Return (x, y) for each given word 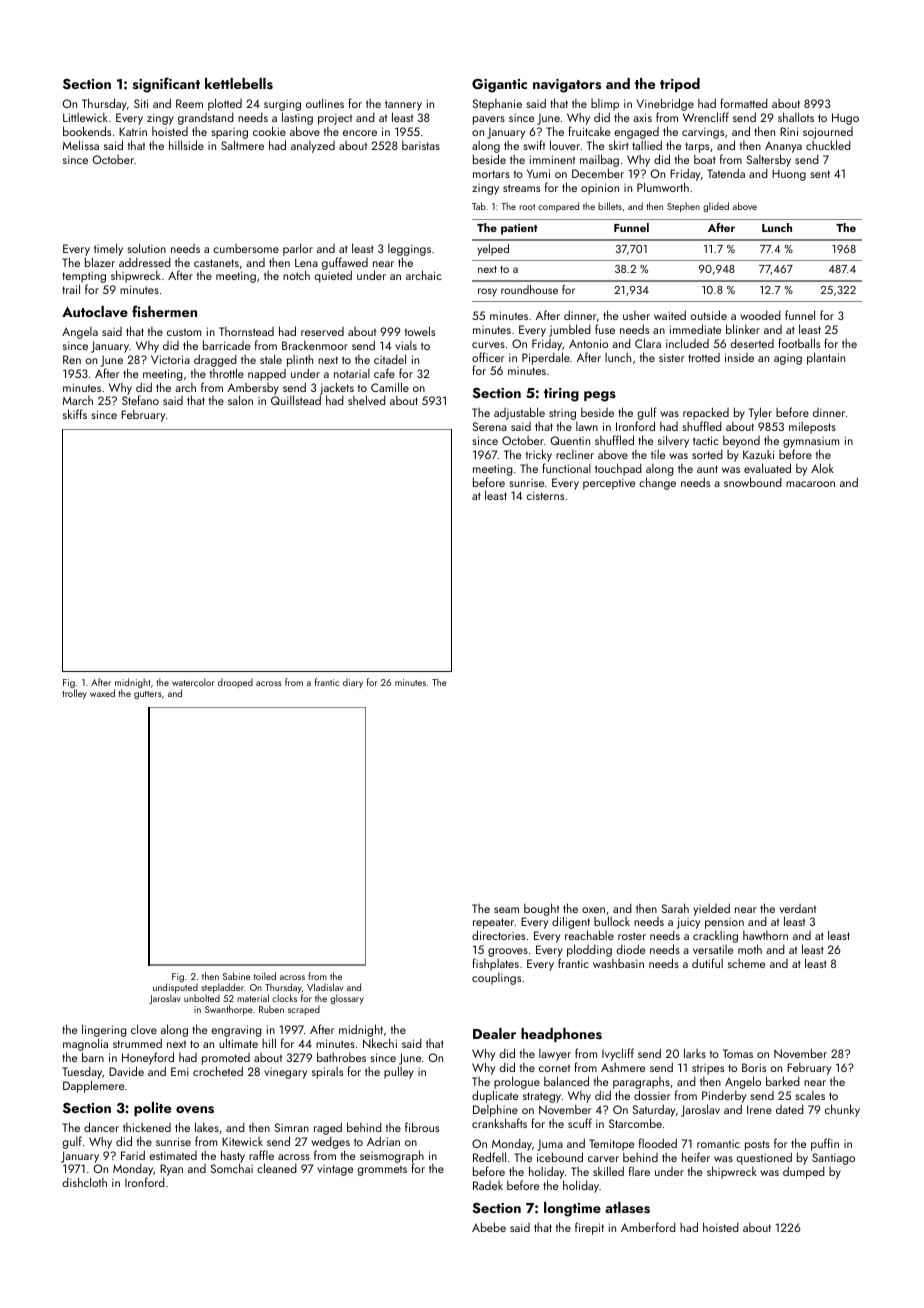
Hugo (845, 119)
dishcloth (84, 1182)
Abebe (489, 1227)
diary (353, 683)
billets (610, 206)
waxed (102, 693)
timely (108, 249)
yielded (711, 909)
